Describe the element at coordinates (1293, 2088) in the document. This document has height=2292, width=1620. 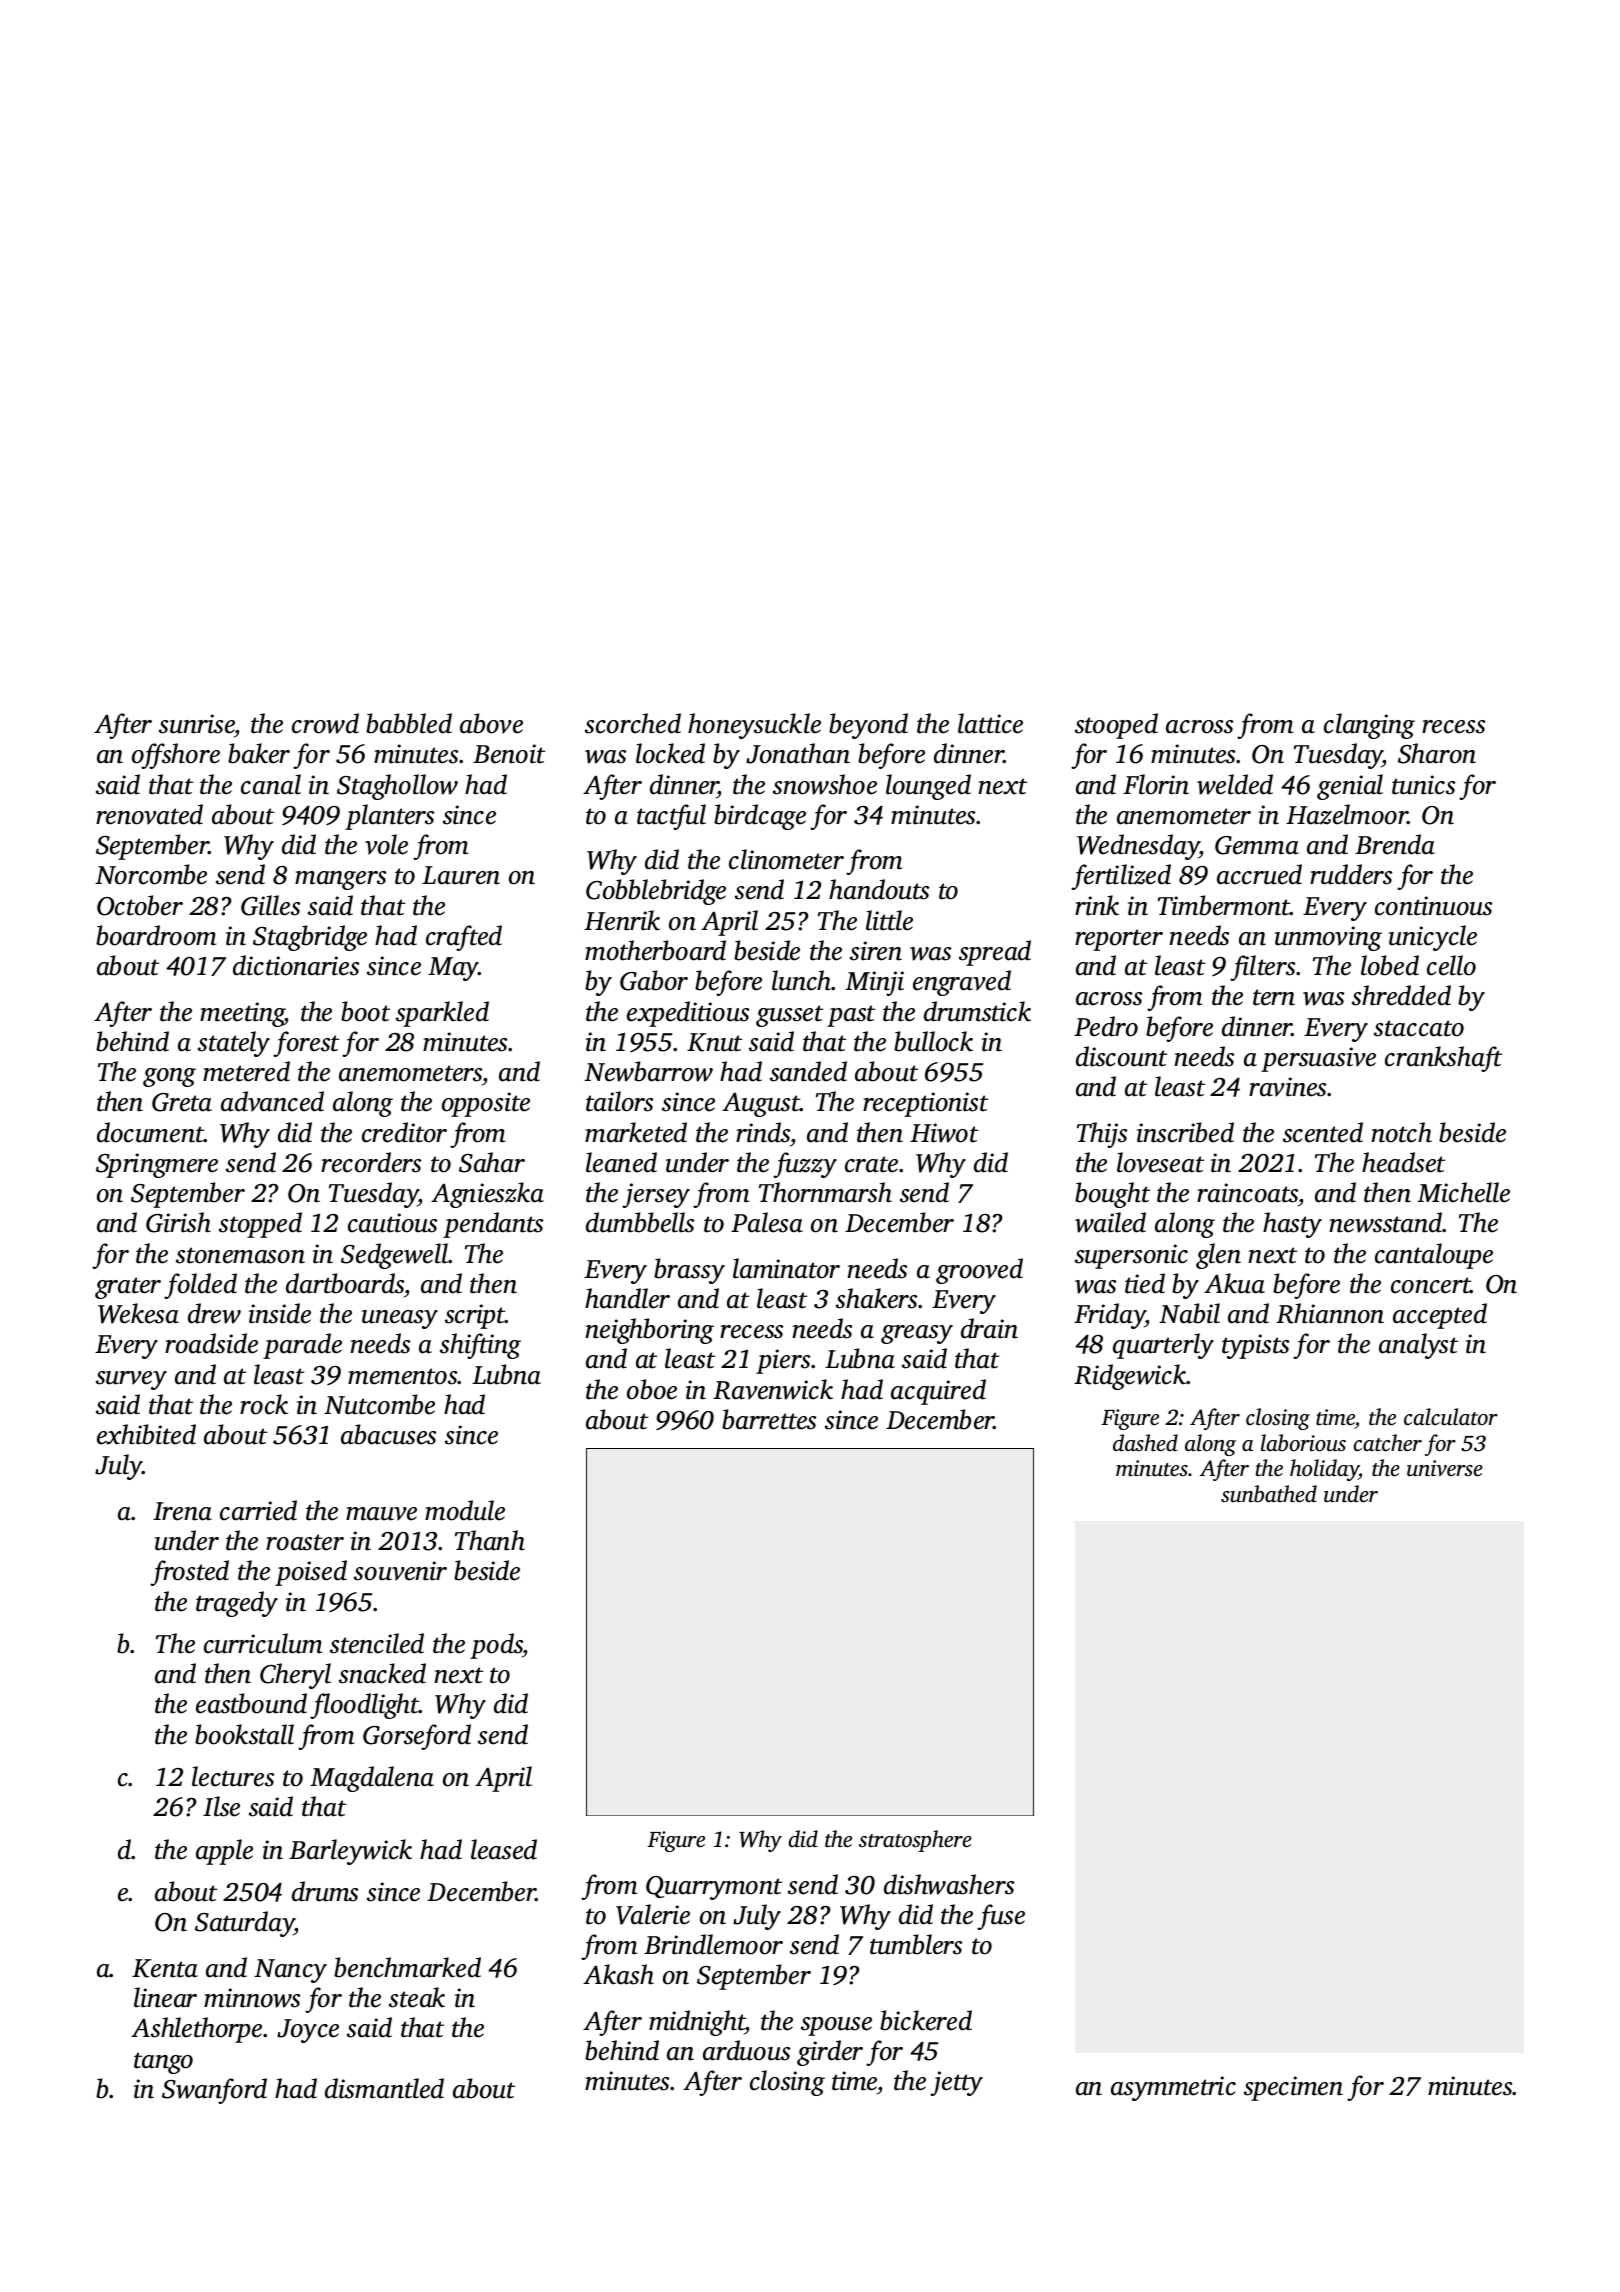
I see `specimen` at that location.
